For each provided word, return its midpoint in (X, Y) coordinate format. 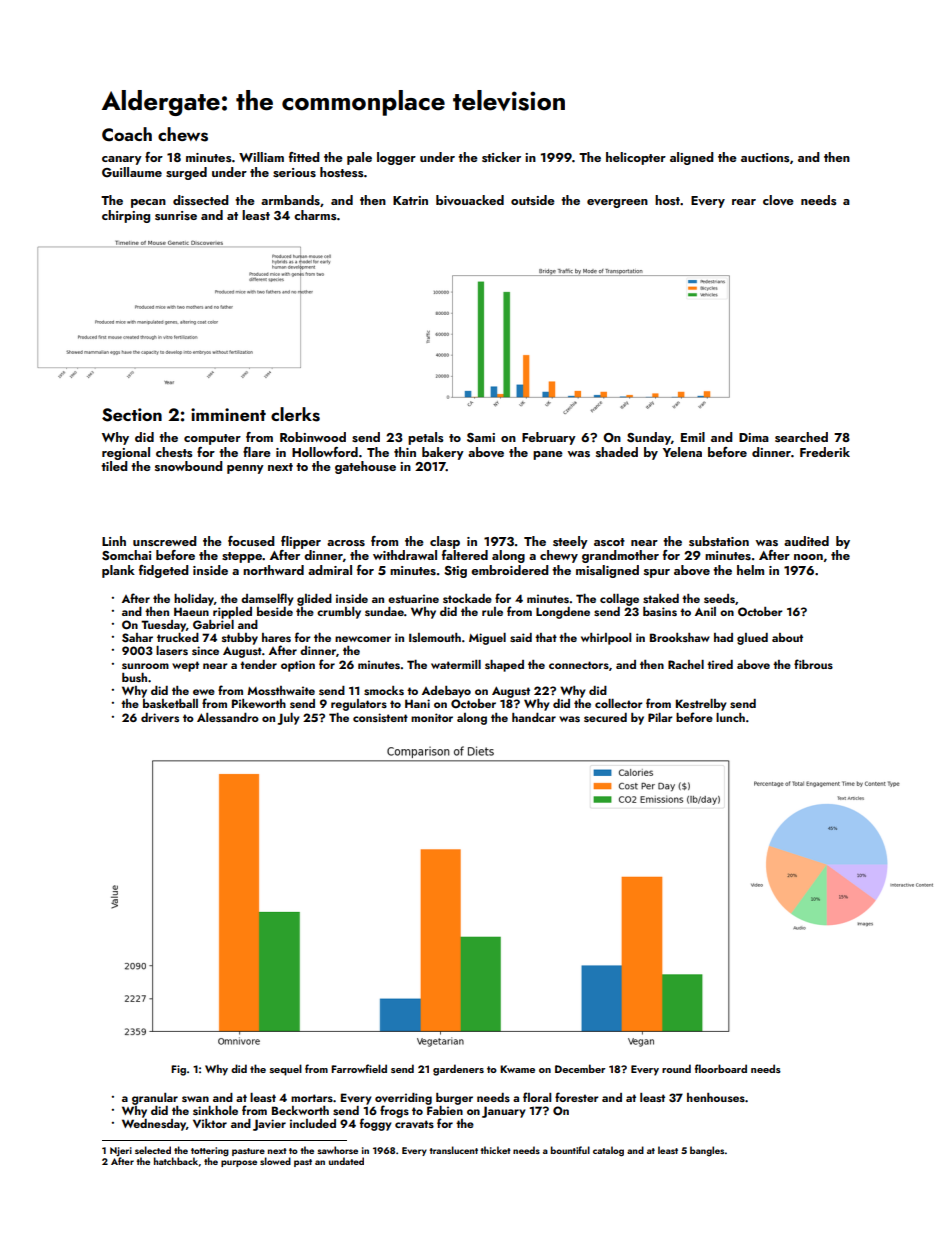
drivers (160, 717)
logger (396, 158)
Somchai (126, 555)
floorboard (721, 1068)
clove (778, 200)
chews (183, 134)
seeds (719, 598)
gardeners (458, 1070)
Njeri (121, 1151)
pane (548, 455)
